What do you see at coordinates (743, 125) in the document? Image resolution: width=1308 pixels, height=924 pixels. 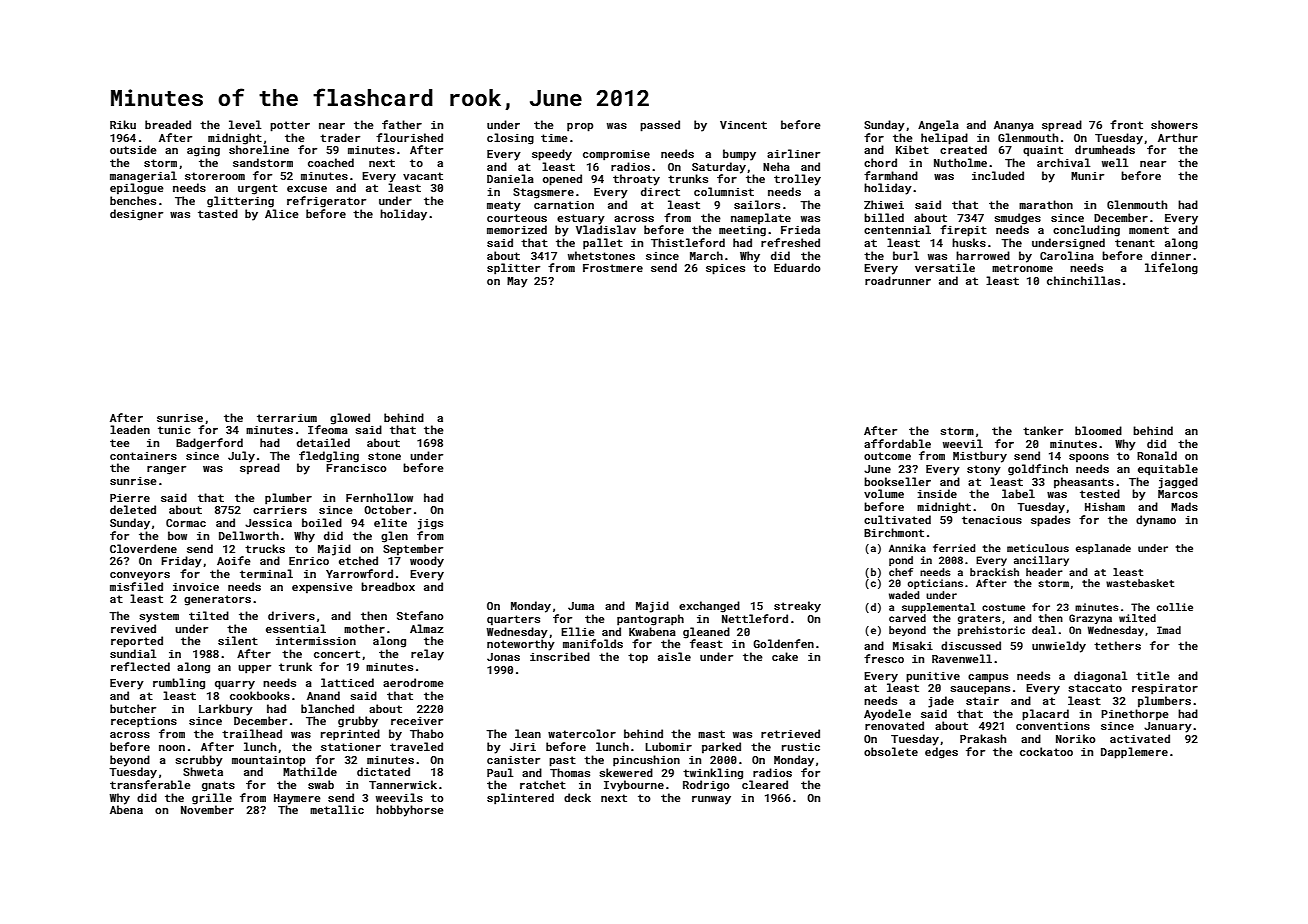 I see `Vincent` at bounding box center [743, 125].
